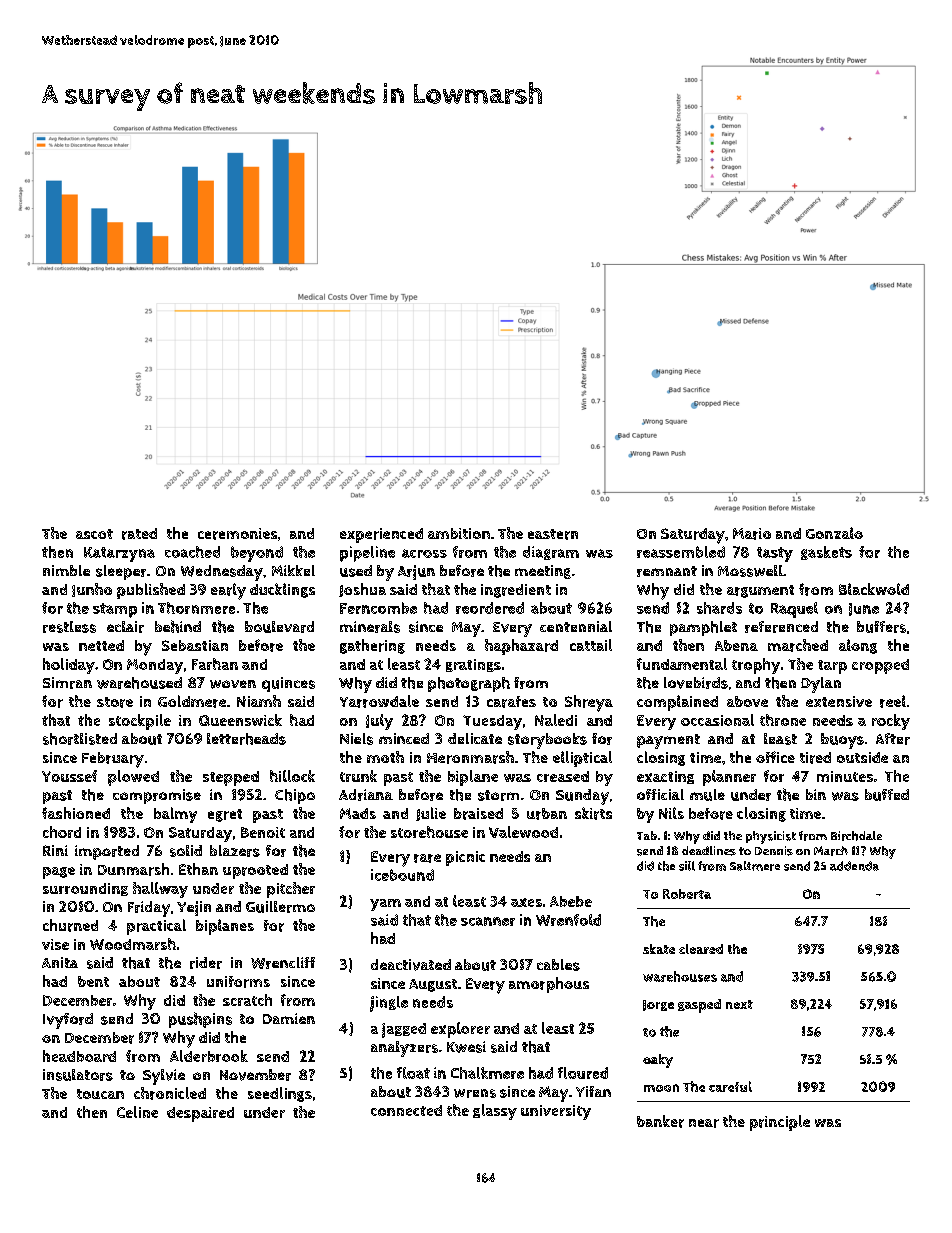 This page has height=1233, width=952. I want to click on buffers, so click(881, 627).
